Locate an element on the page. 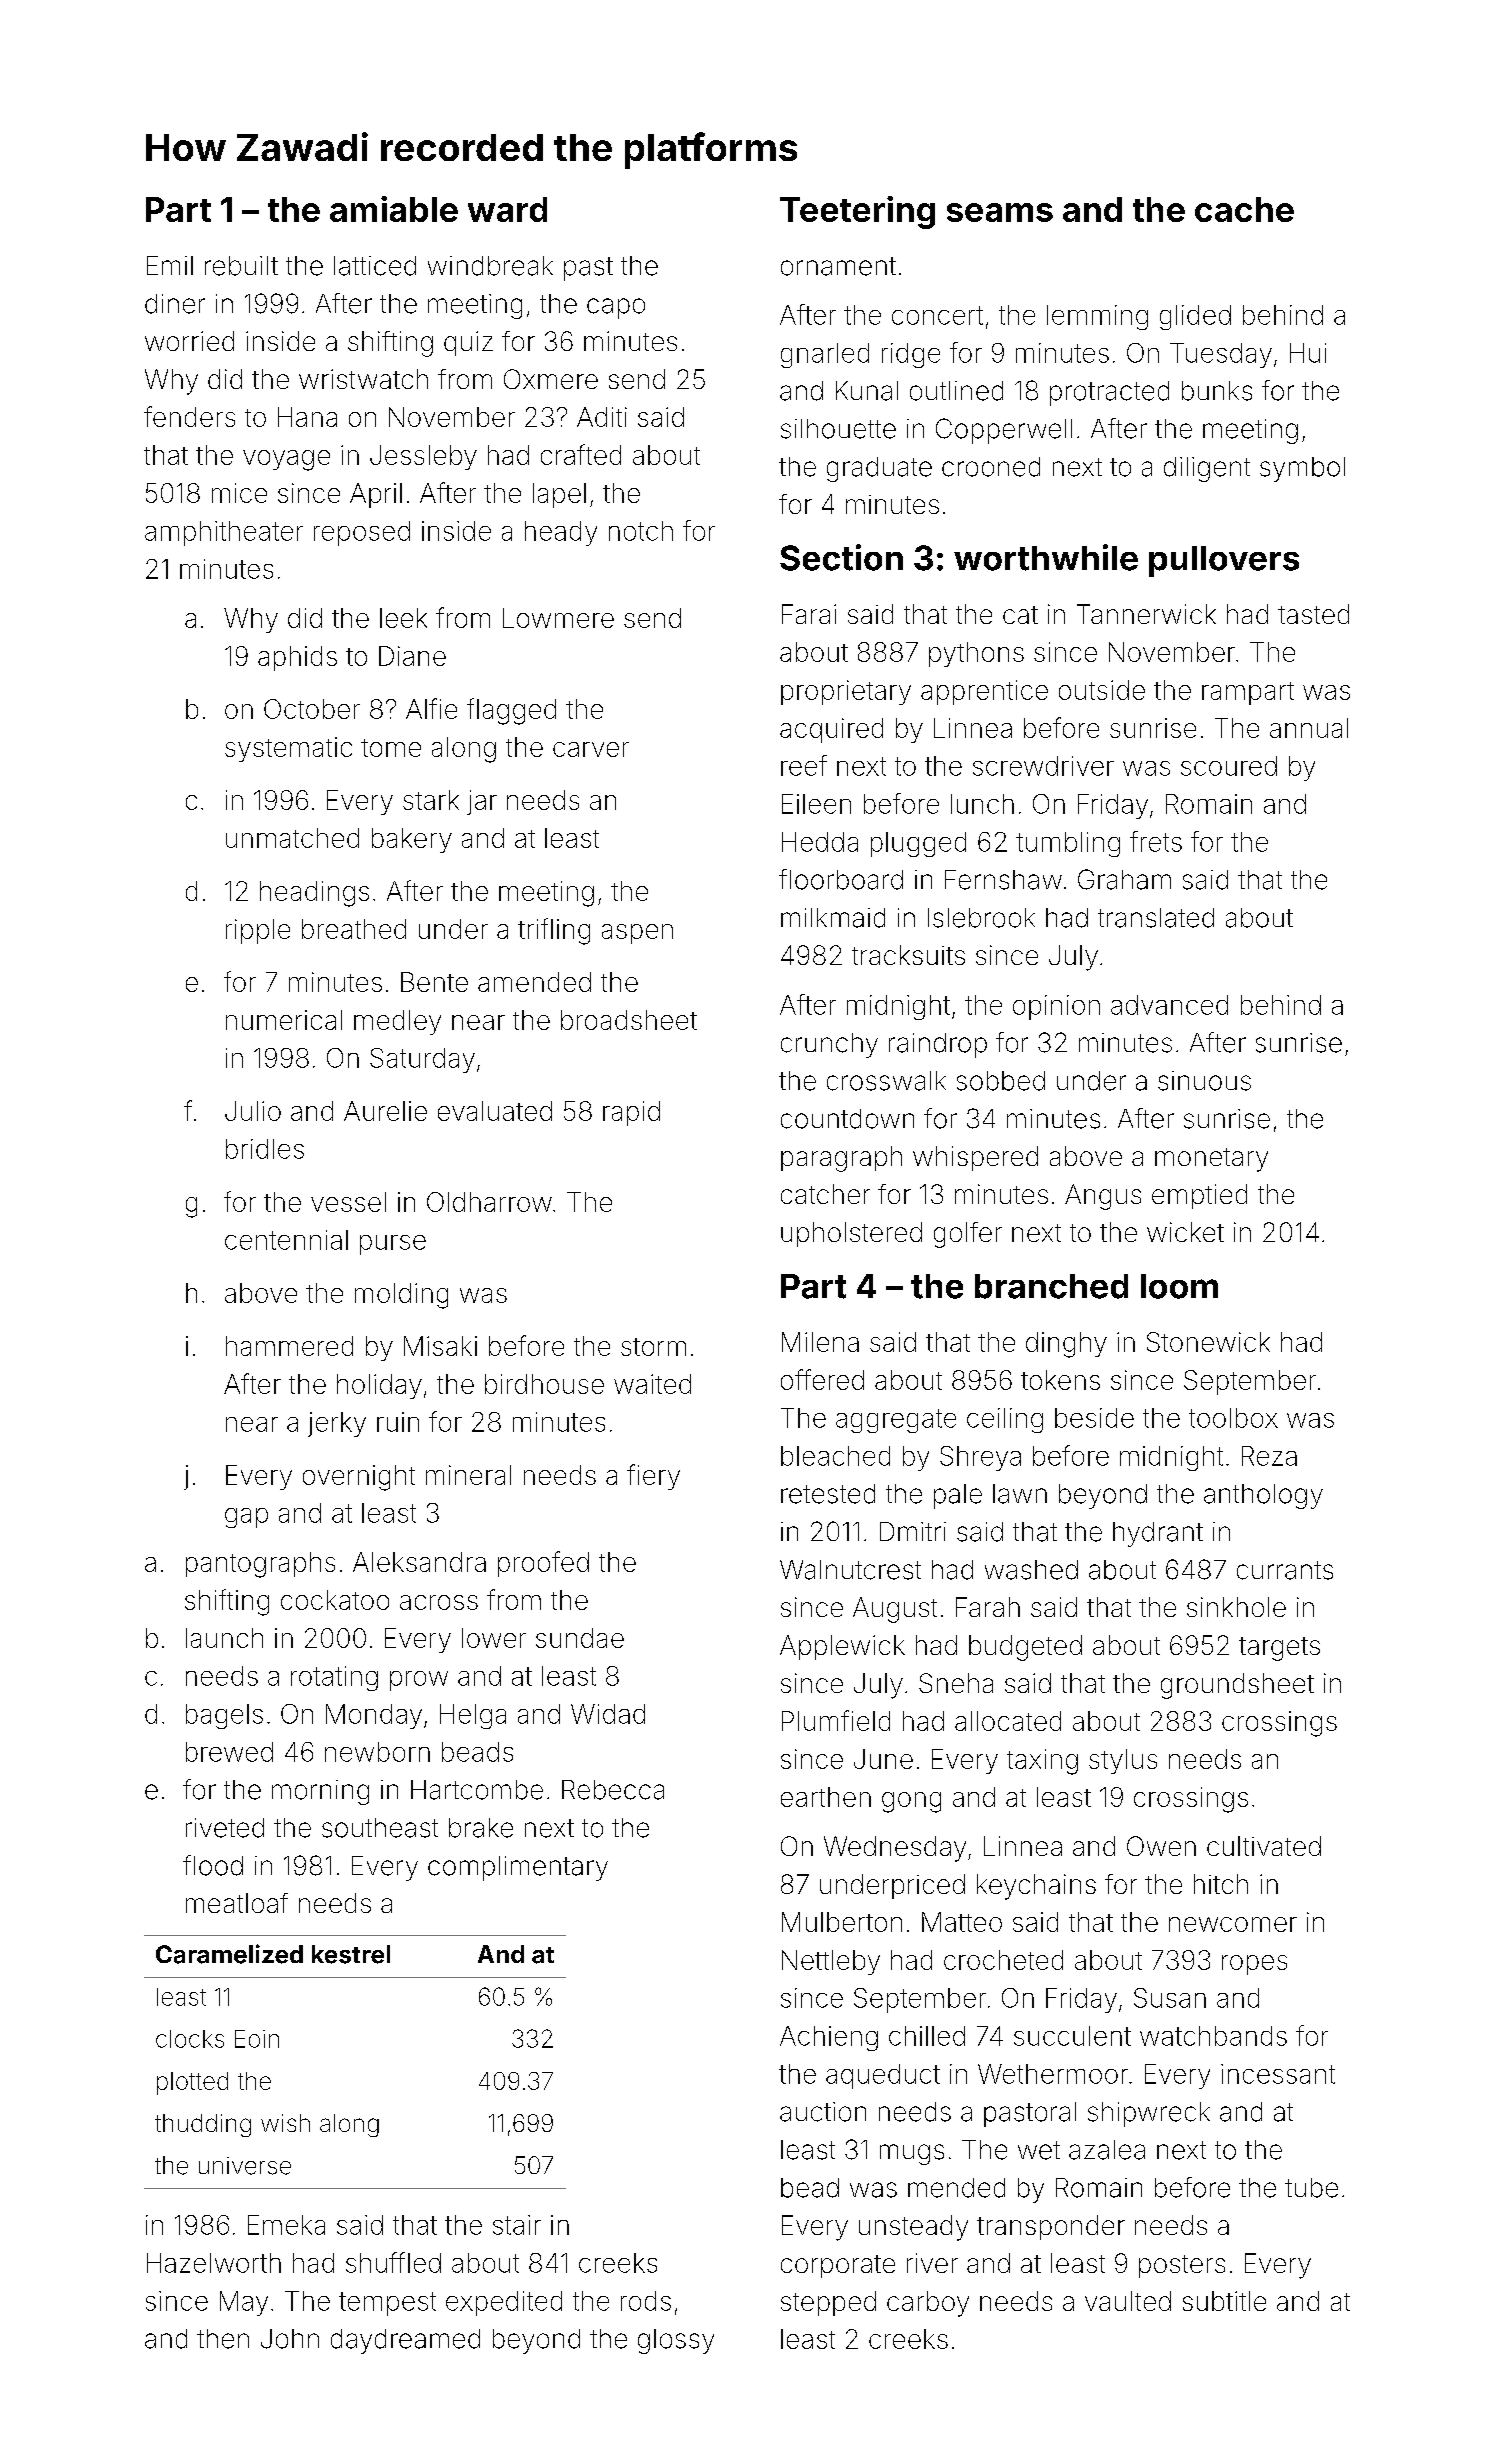 This document has width=1496, height=2464. Lowmere is located at coordinates (558, 618).
